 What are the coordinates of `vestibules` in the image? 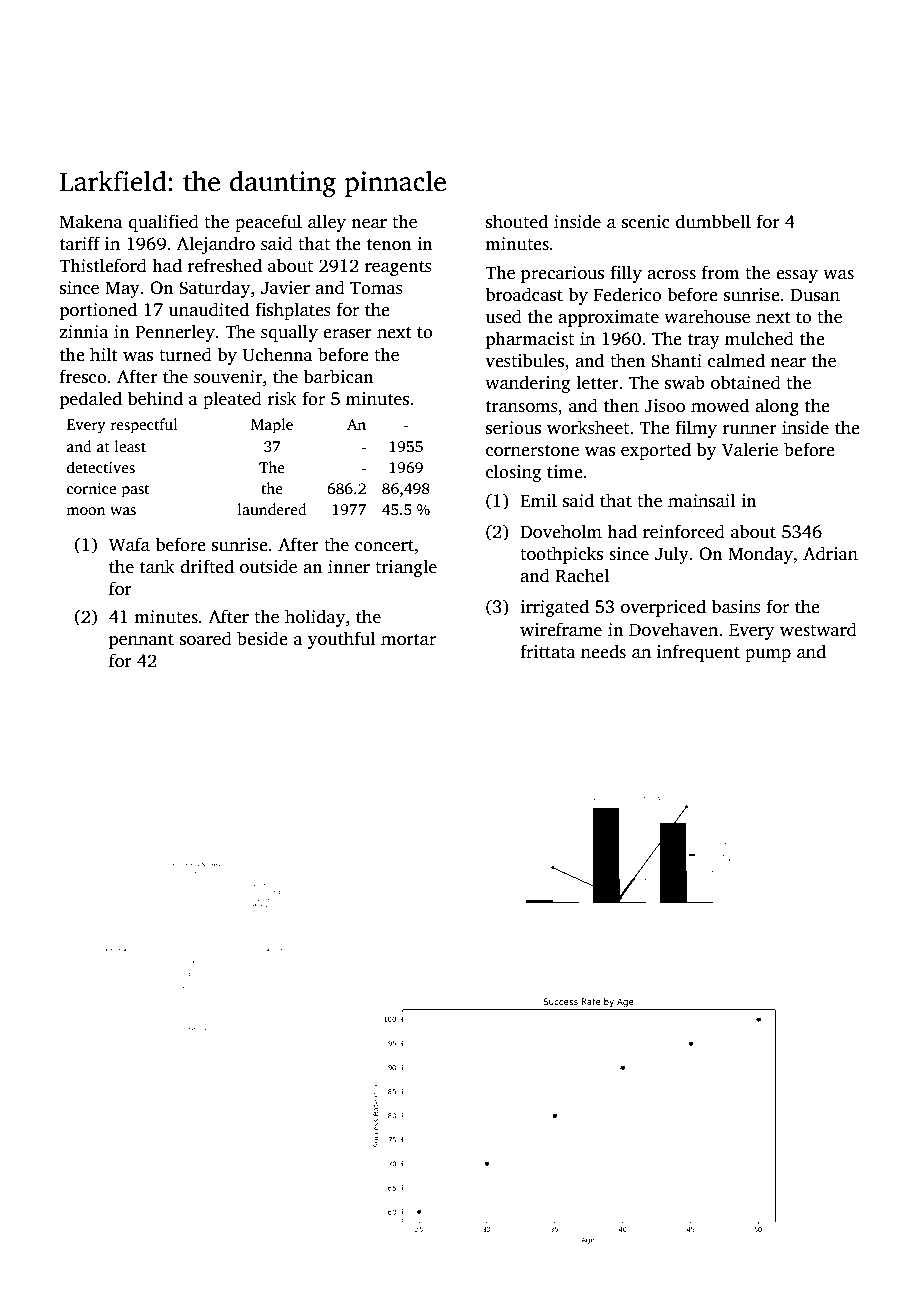 It's located at (524, 360).
